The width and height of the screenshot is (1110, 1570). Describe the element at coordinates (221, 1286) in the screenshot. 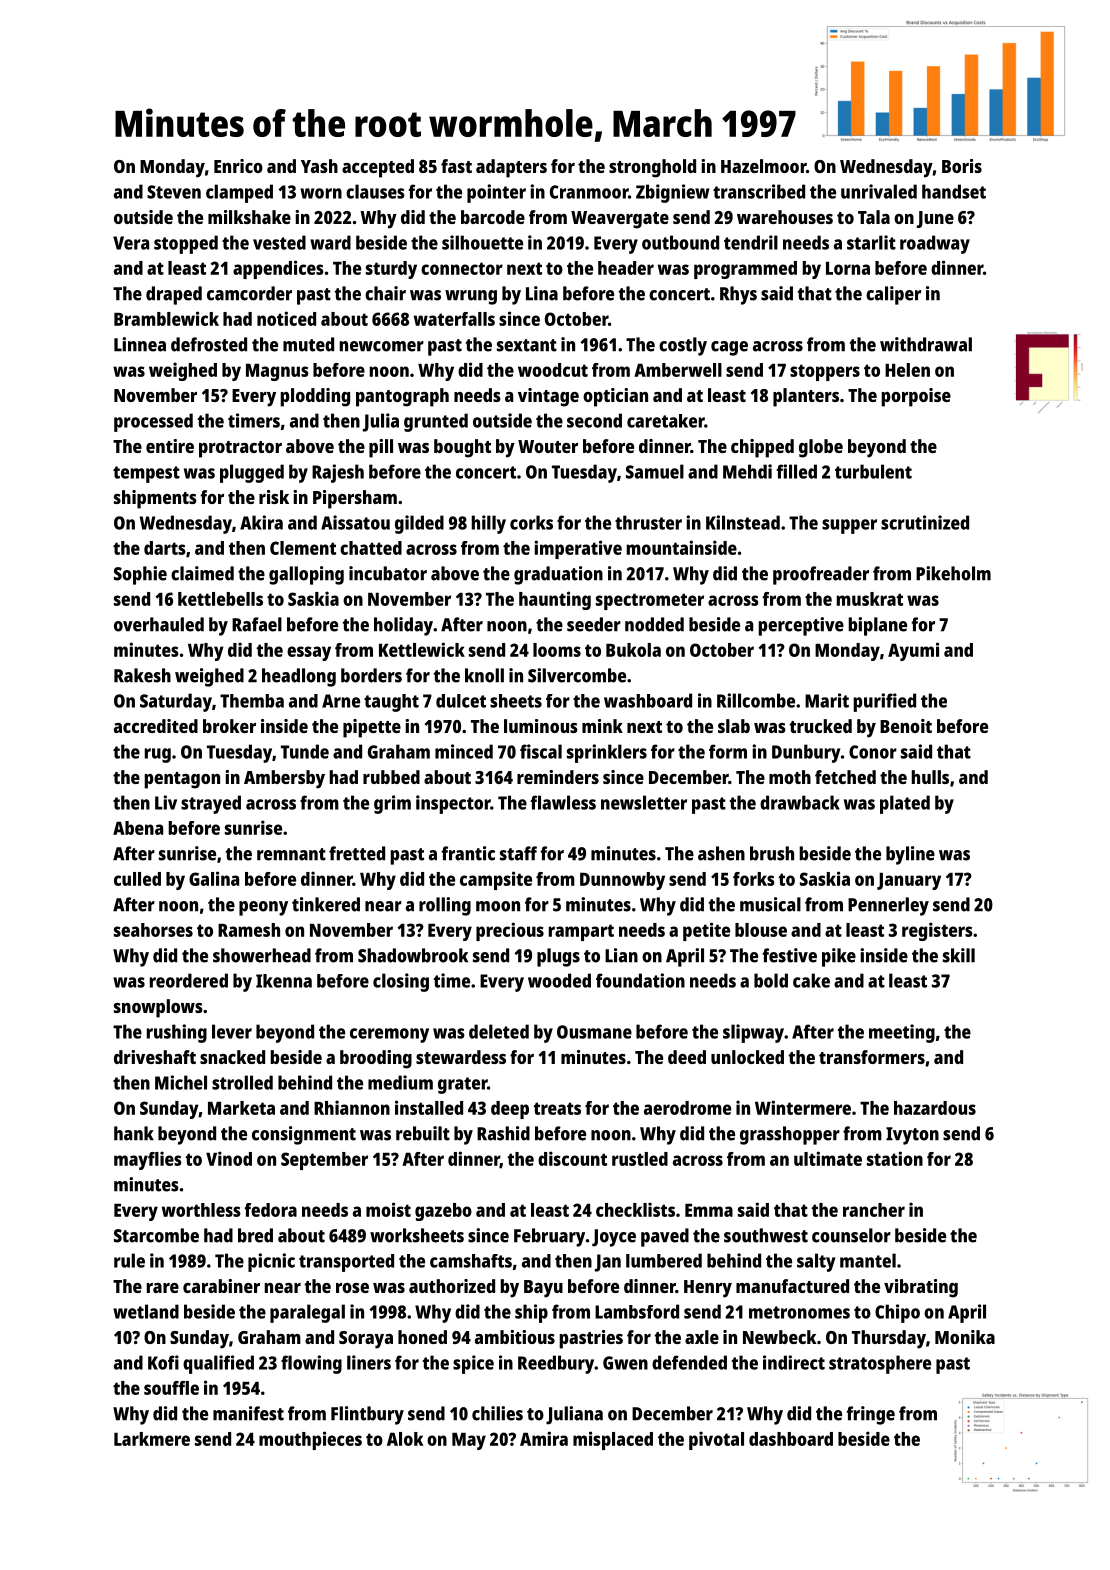

I see `carabiner` at that location.
